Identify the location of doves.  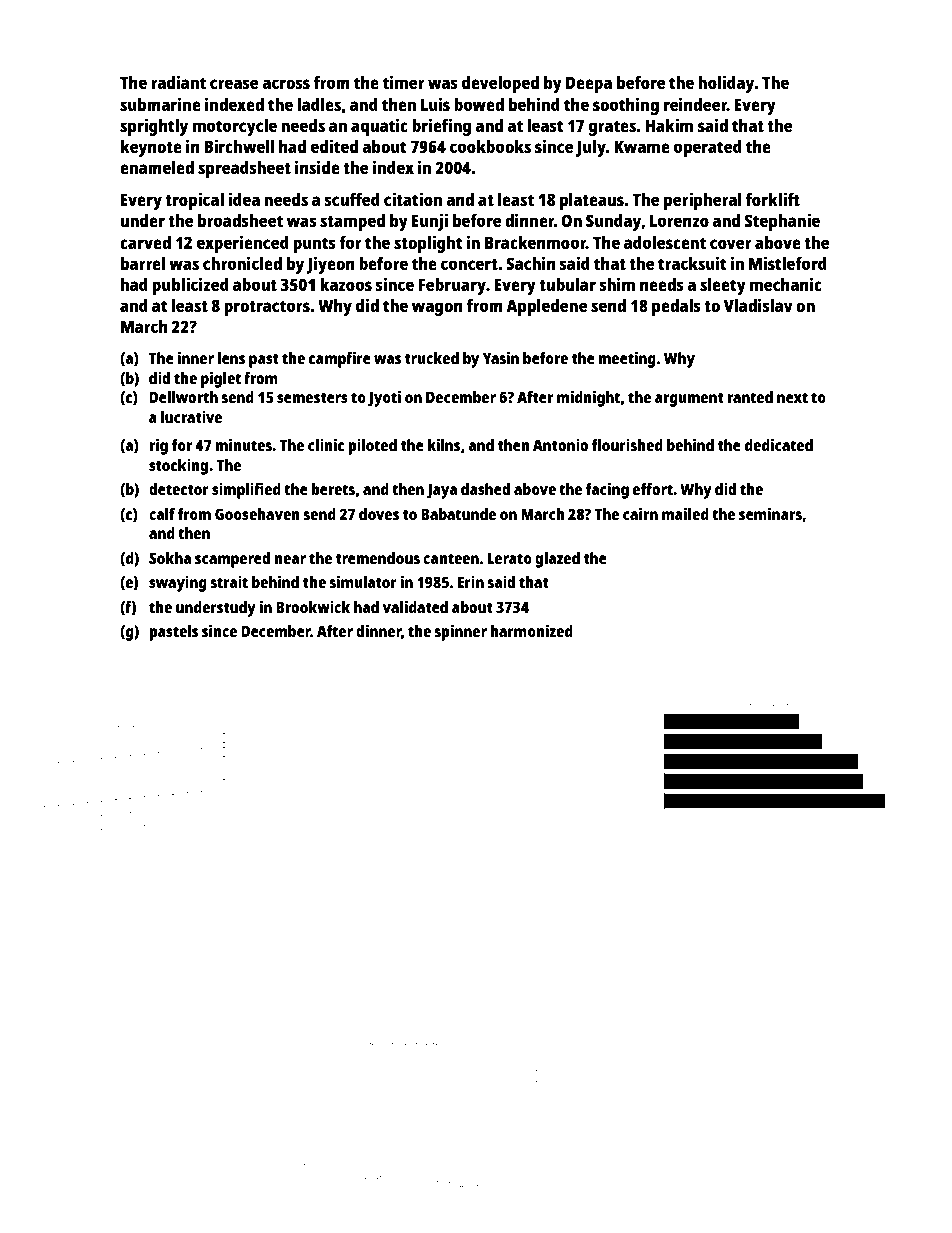
(379, 514).
